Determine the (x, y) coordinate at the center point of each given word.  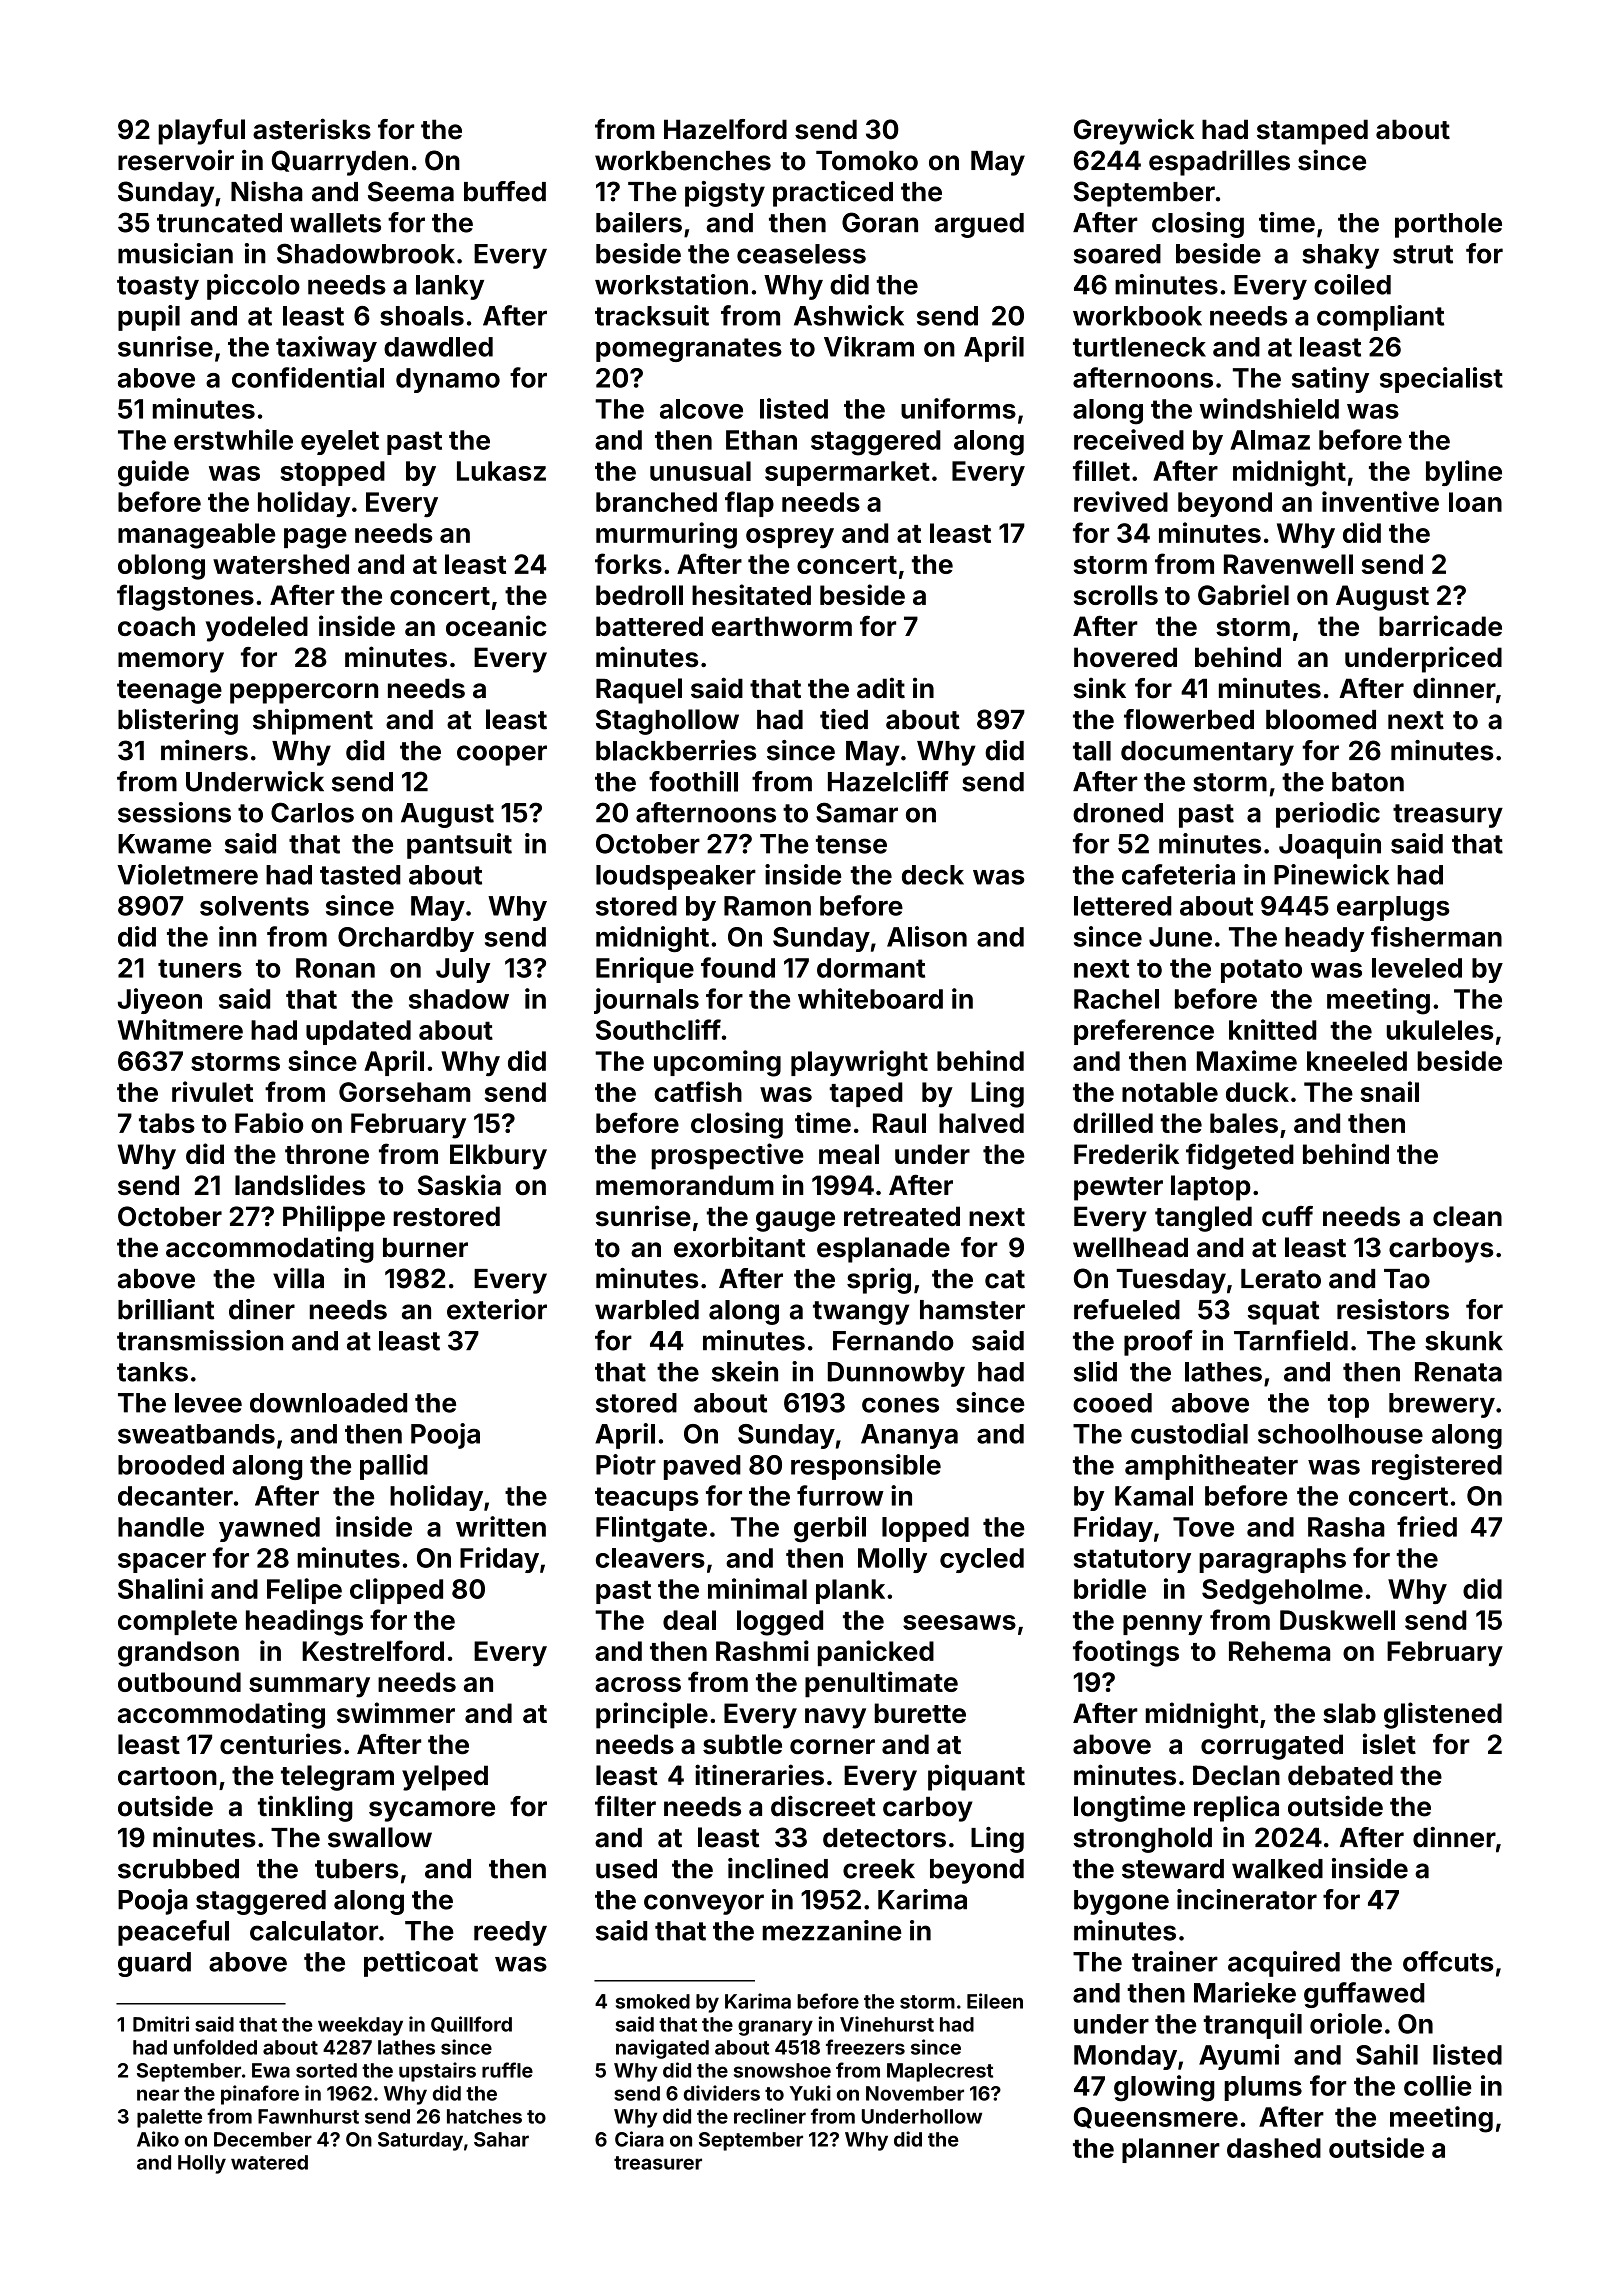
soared (1117, 254)
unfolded (215, 2047)
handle (161, 1527)
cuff (1287, 1216)
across (638, 1684)
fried (1427, 1526)
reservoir (176, 160)
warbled (647, 1310)
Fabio (269, 1122)
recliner (770, 2116)
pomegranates (689, 350)
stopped (332, 473)
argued (979, 225)
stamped (1312, 132)
